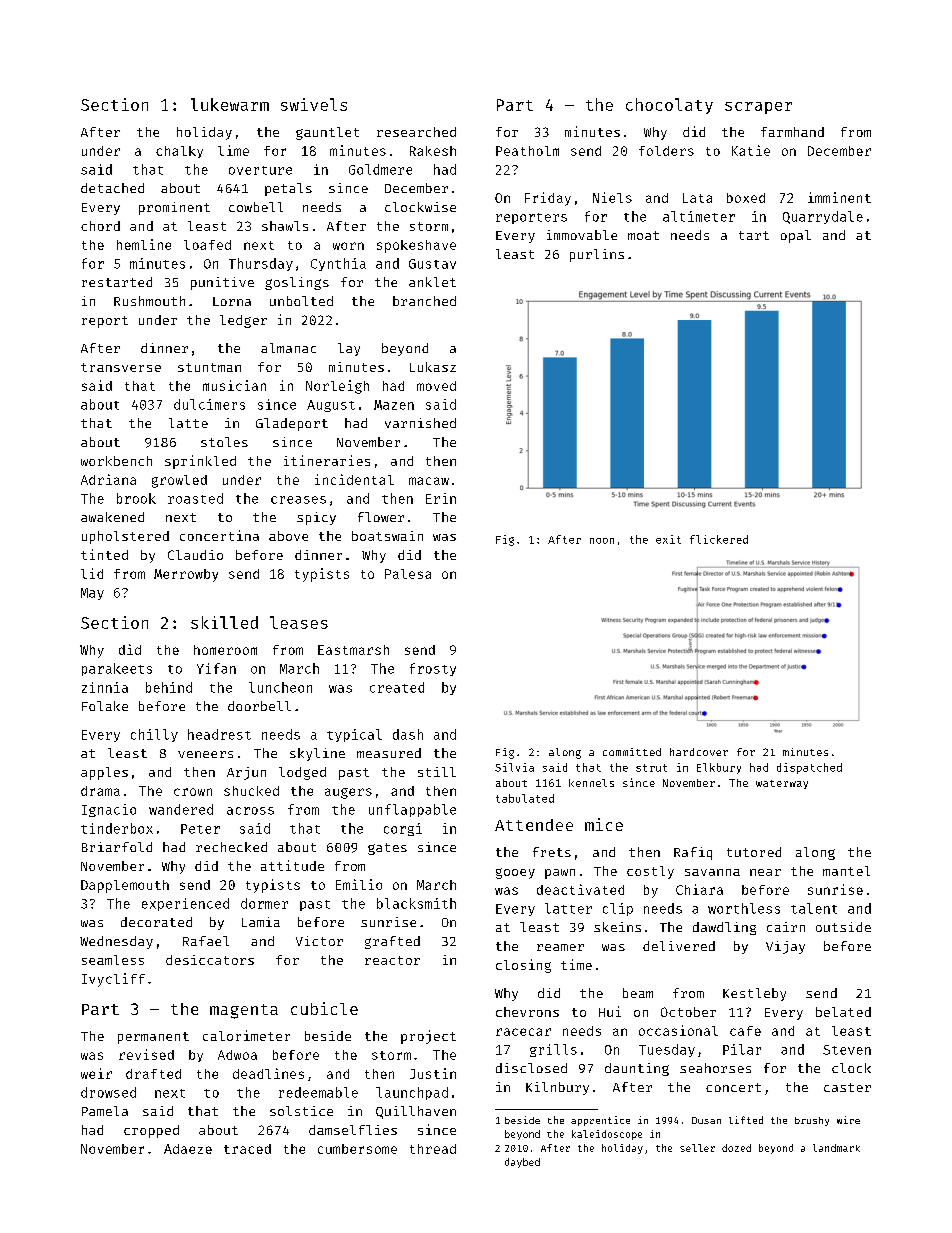 The image size is (952, 1233). Describe the element at coordinates (186, 575) in the screenshot. I see `Merrowby` at that location.
